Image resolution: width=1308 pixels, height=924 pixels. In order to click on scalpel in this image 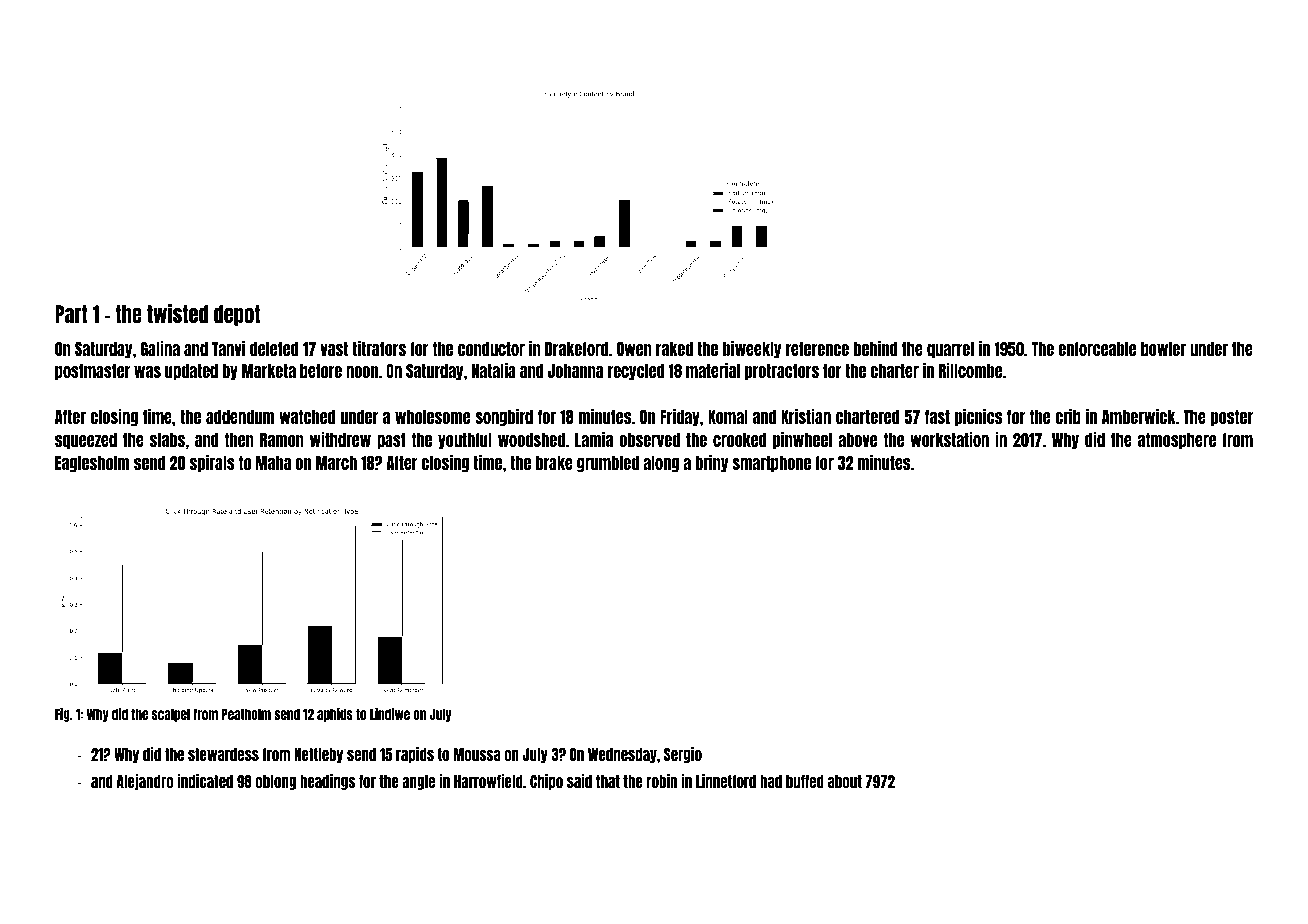, I will do `click(171, 715)`.
